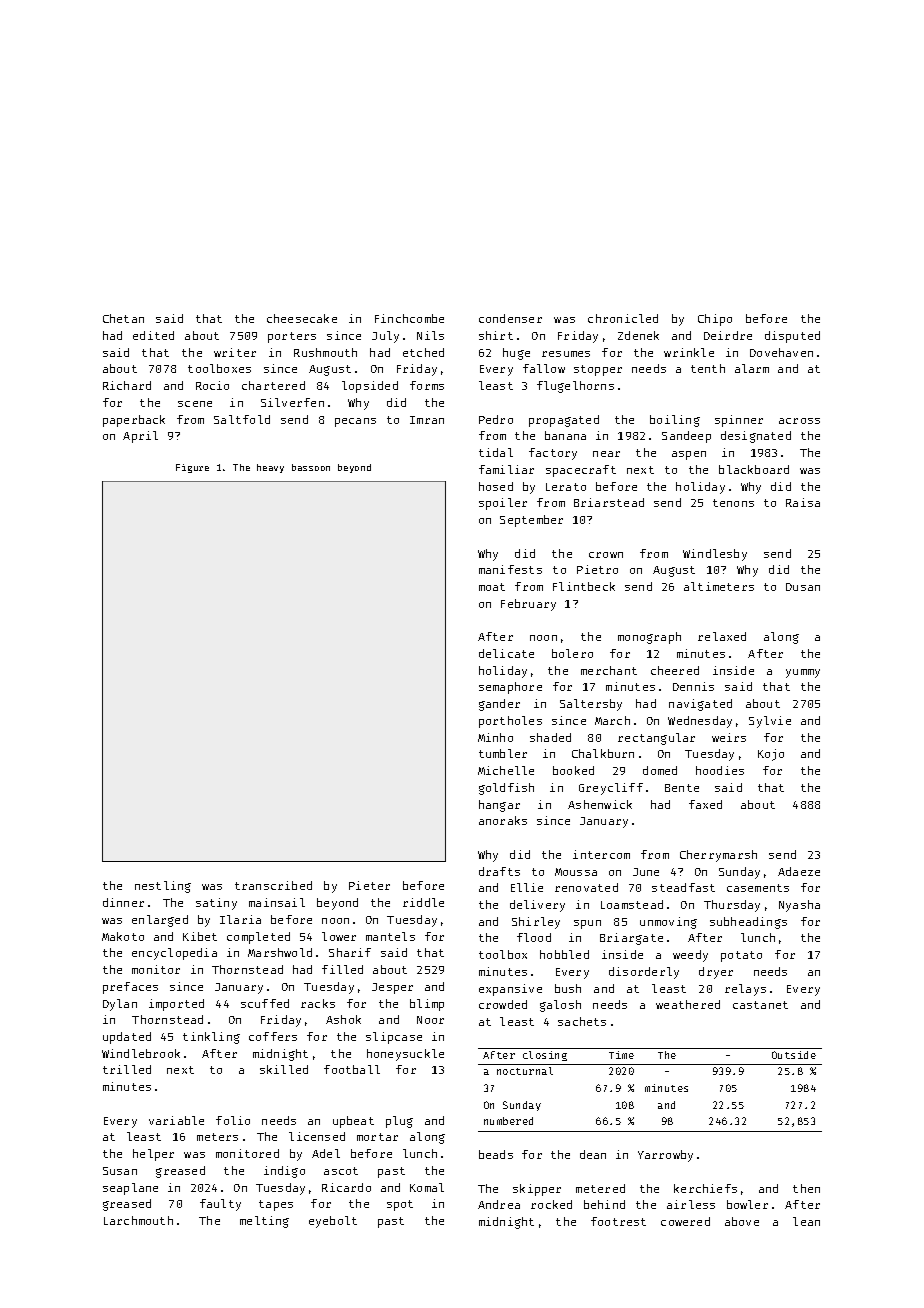 The width and height of the page is (924, 1308). I want to click on nestling, so click(163, 887).
